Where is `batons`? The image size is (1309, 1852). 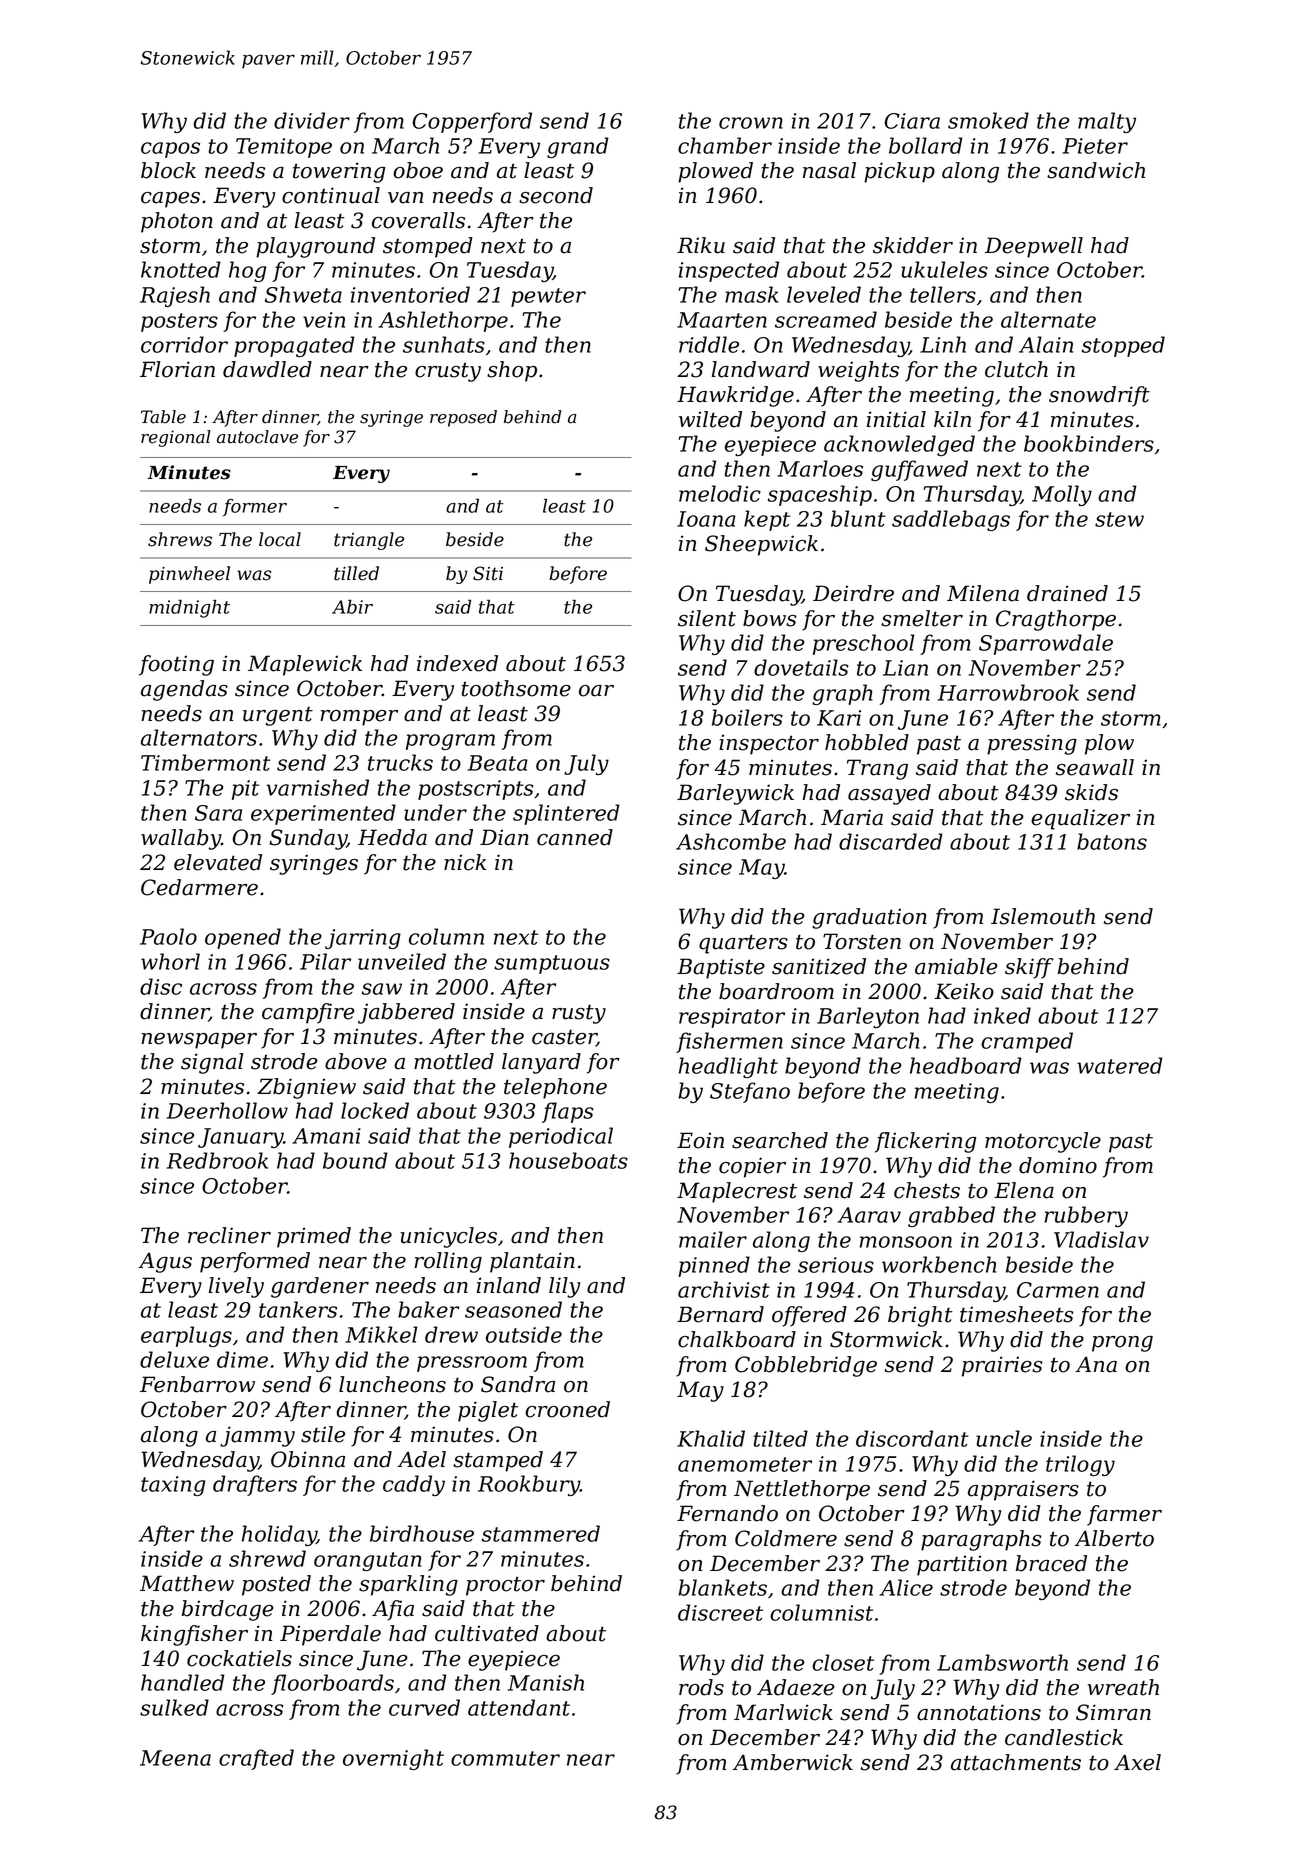
batons is located at coordinates (1112, 841).
